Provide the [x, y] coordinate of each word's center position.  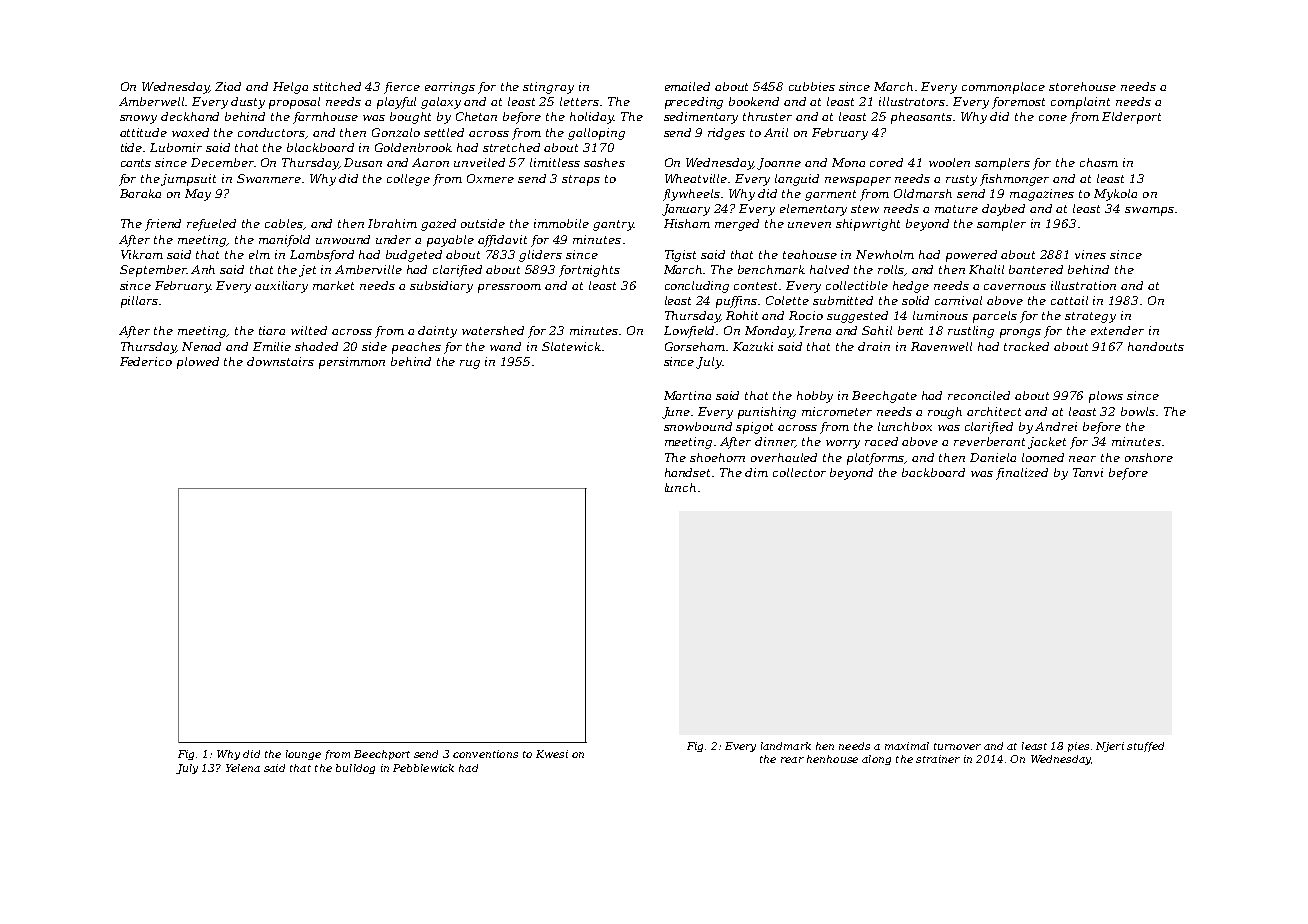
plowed [198, 363]
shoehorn [717, 457]
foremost [1018, 103]
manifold [284, 241]
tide [131, 147]
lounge [303, 755]
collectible [857, 285]
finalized [1022, 474]
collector [799, 472]
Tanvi [1088, 472]
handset [689, 472]
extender [1117, 330]
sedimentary [701, 118]
